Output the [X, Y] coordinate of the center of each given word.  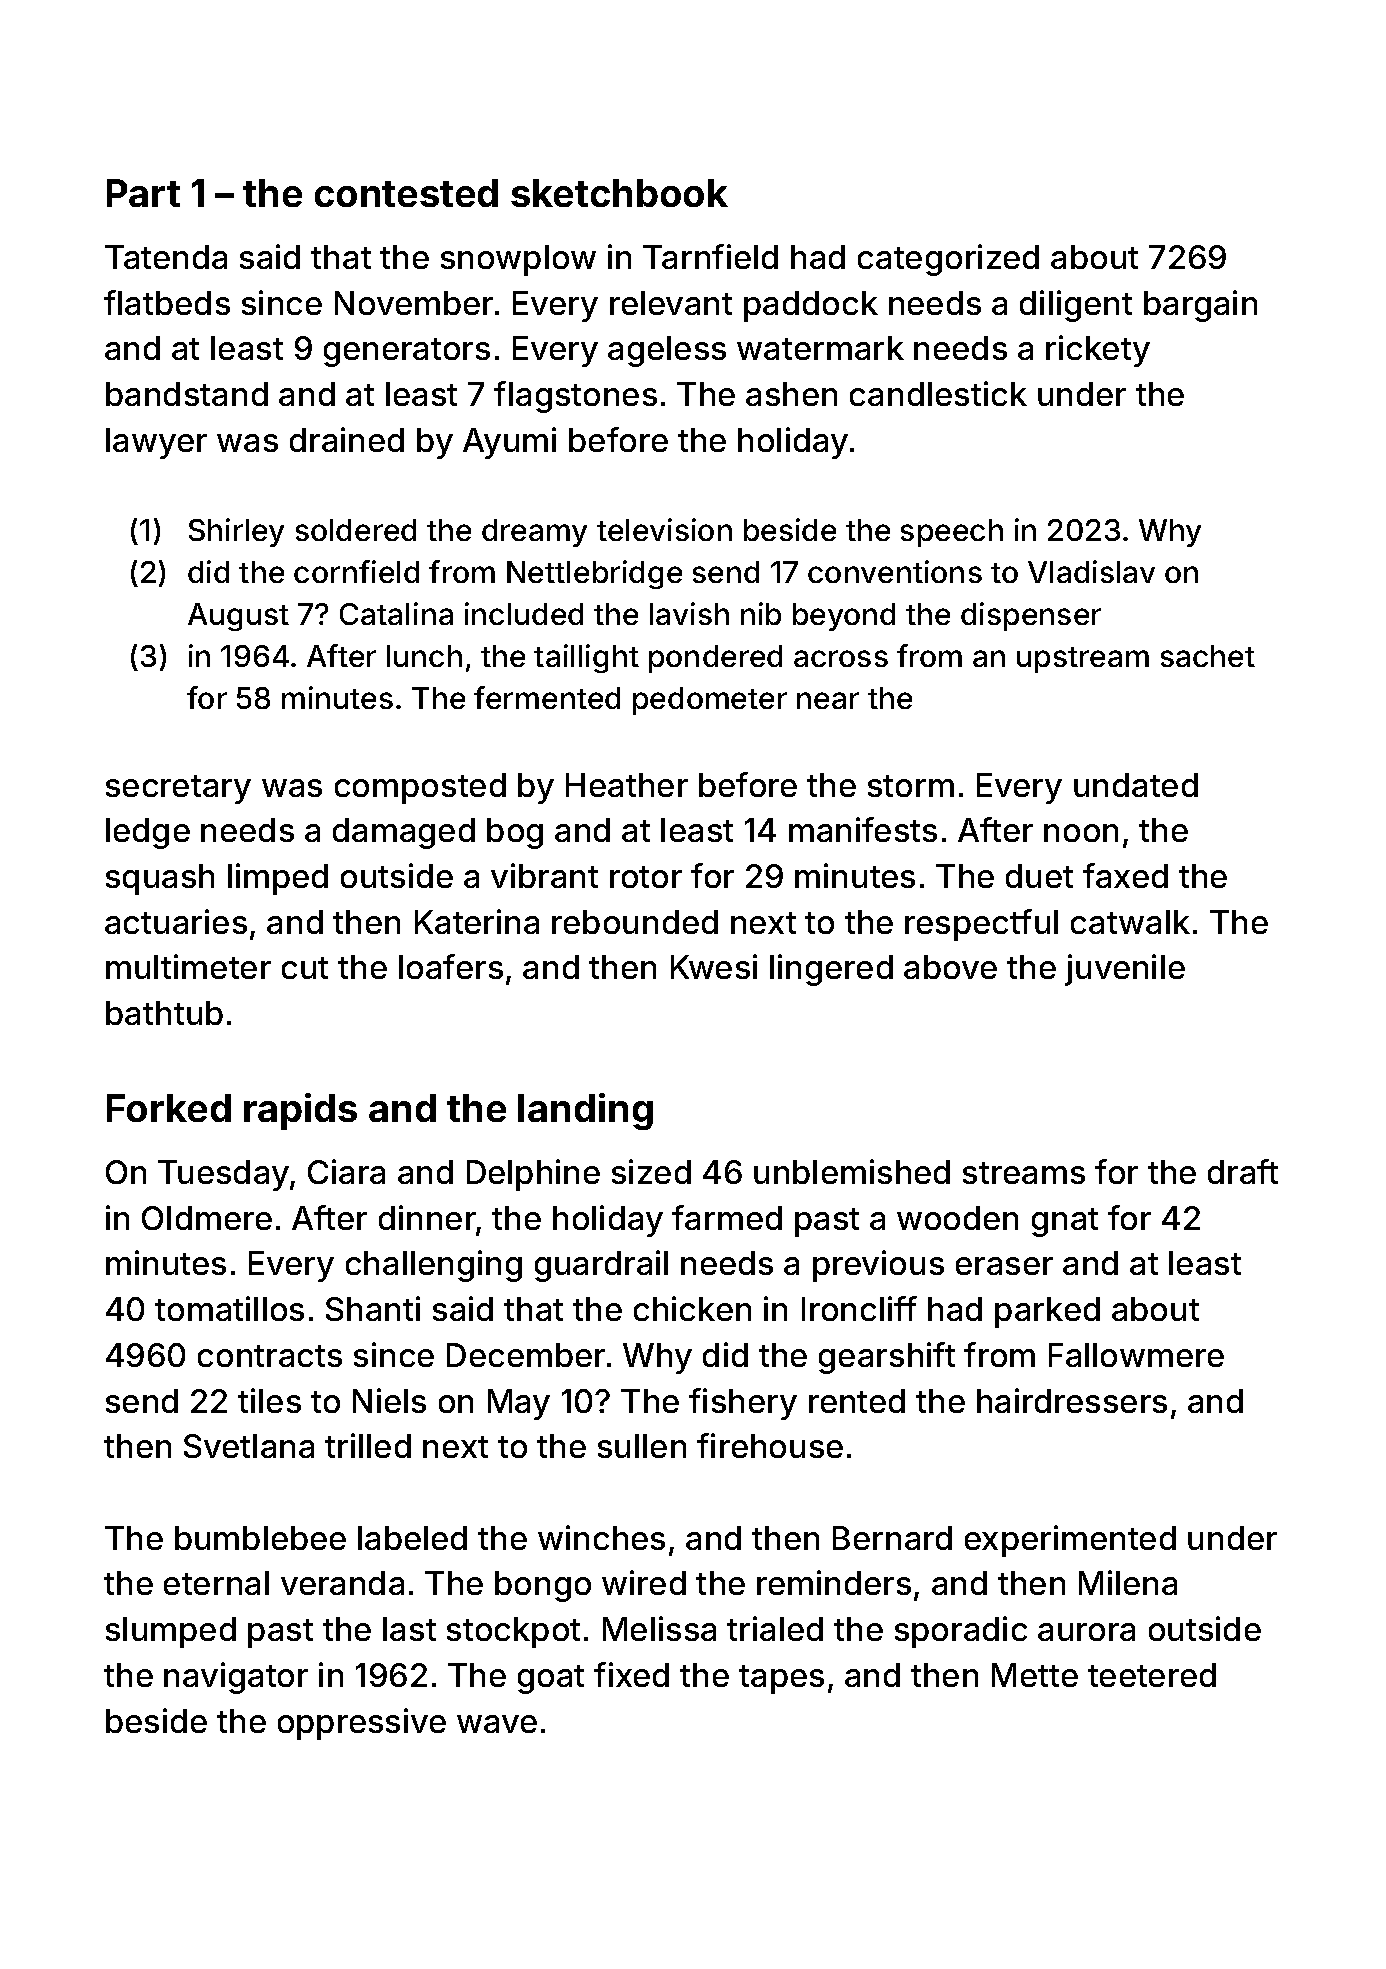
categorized [948, 260]
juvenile [1125, 970]
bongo [543, 1586]
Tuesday [223, 1175]
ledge [148, 833]
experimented [1070, 1541]
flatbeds [167, 302]
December [526, 1355]
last [409, 1629]
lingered [831, 970]
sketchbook [619, 193]
